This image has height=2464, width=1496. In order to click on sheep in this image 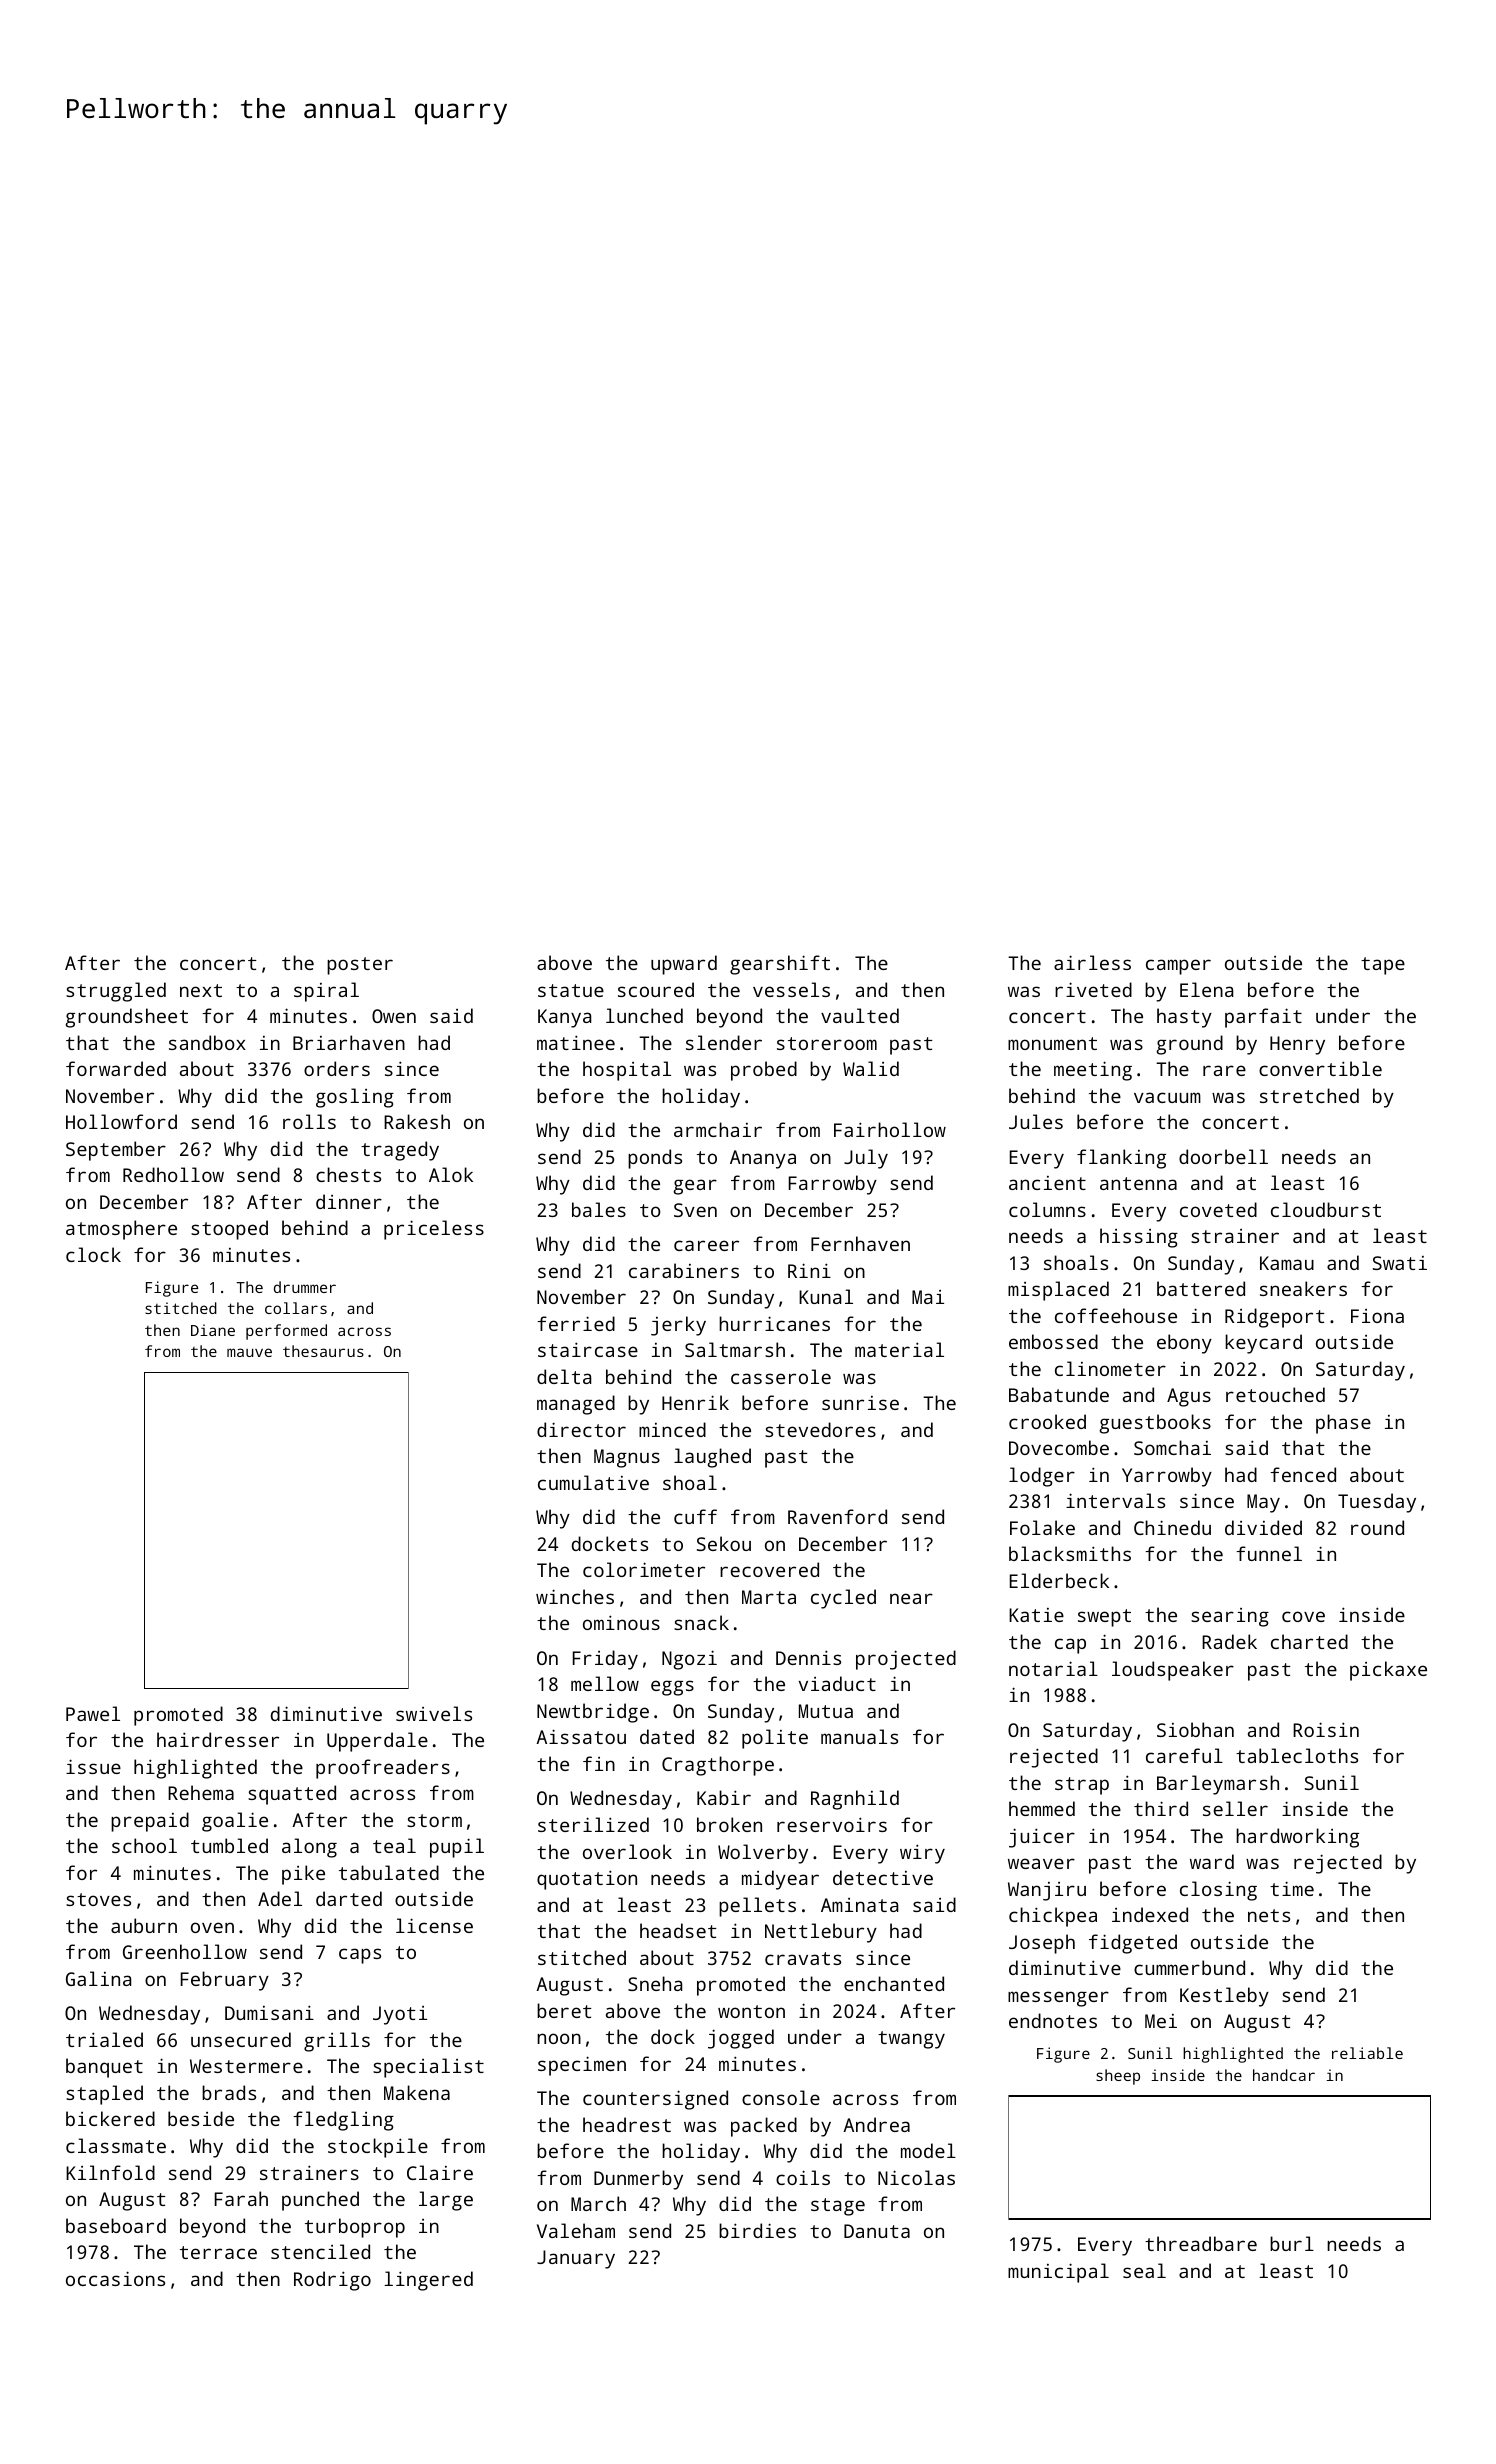, I will do `click(1118, 2077)`.
